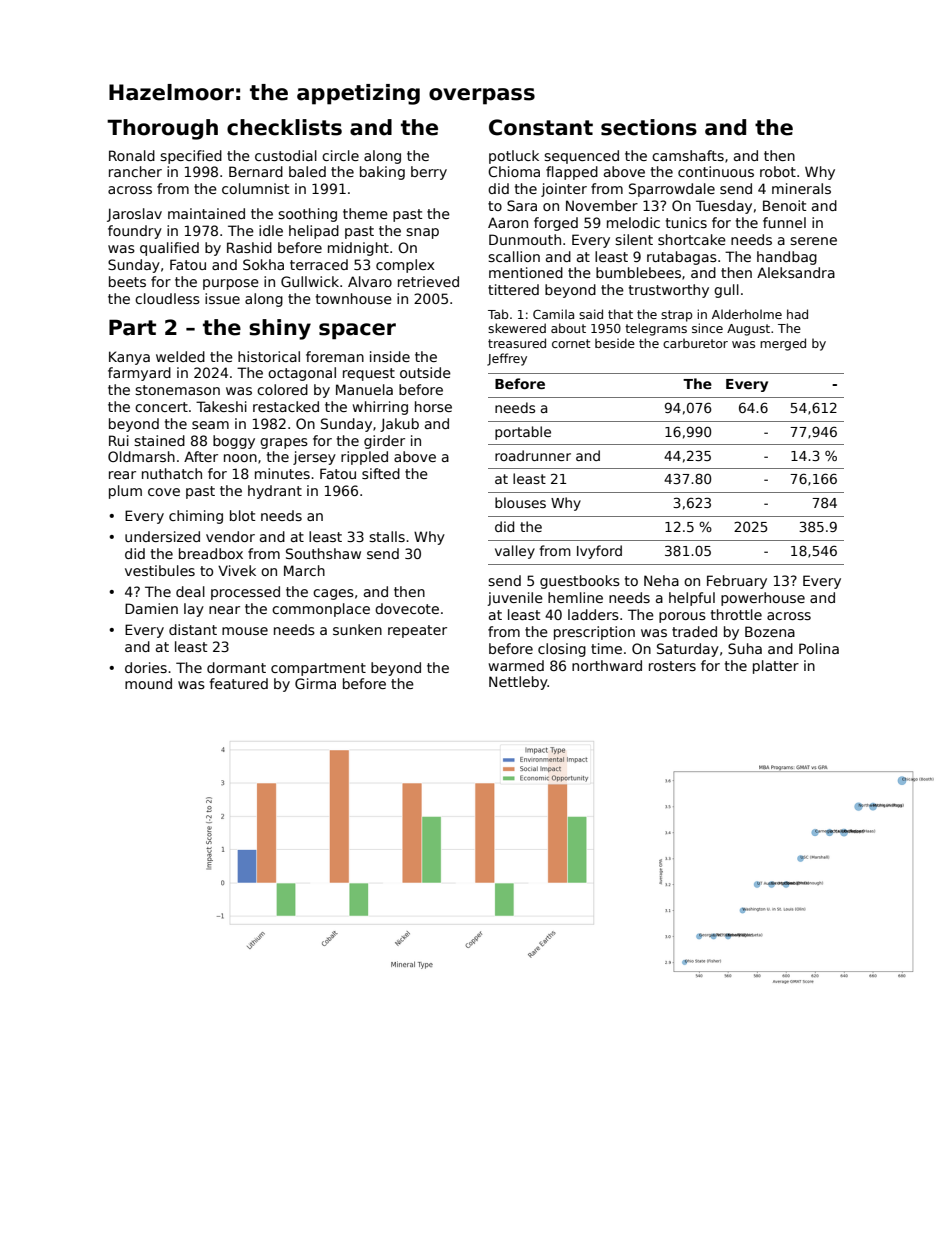  Describe the element at coordinates (245, 631) in the image. I see `mouse` at that location.
